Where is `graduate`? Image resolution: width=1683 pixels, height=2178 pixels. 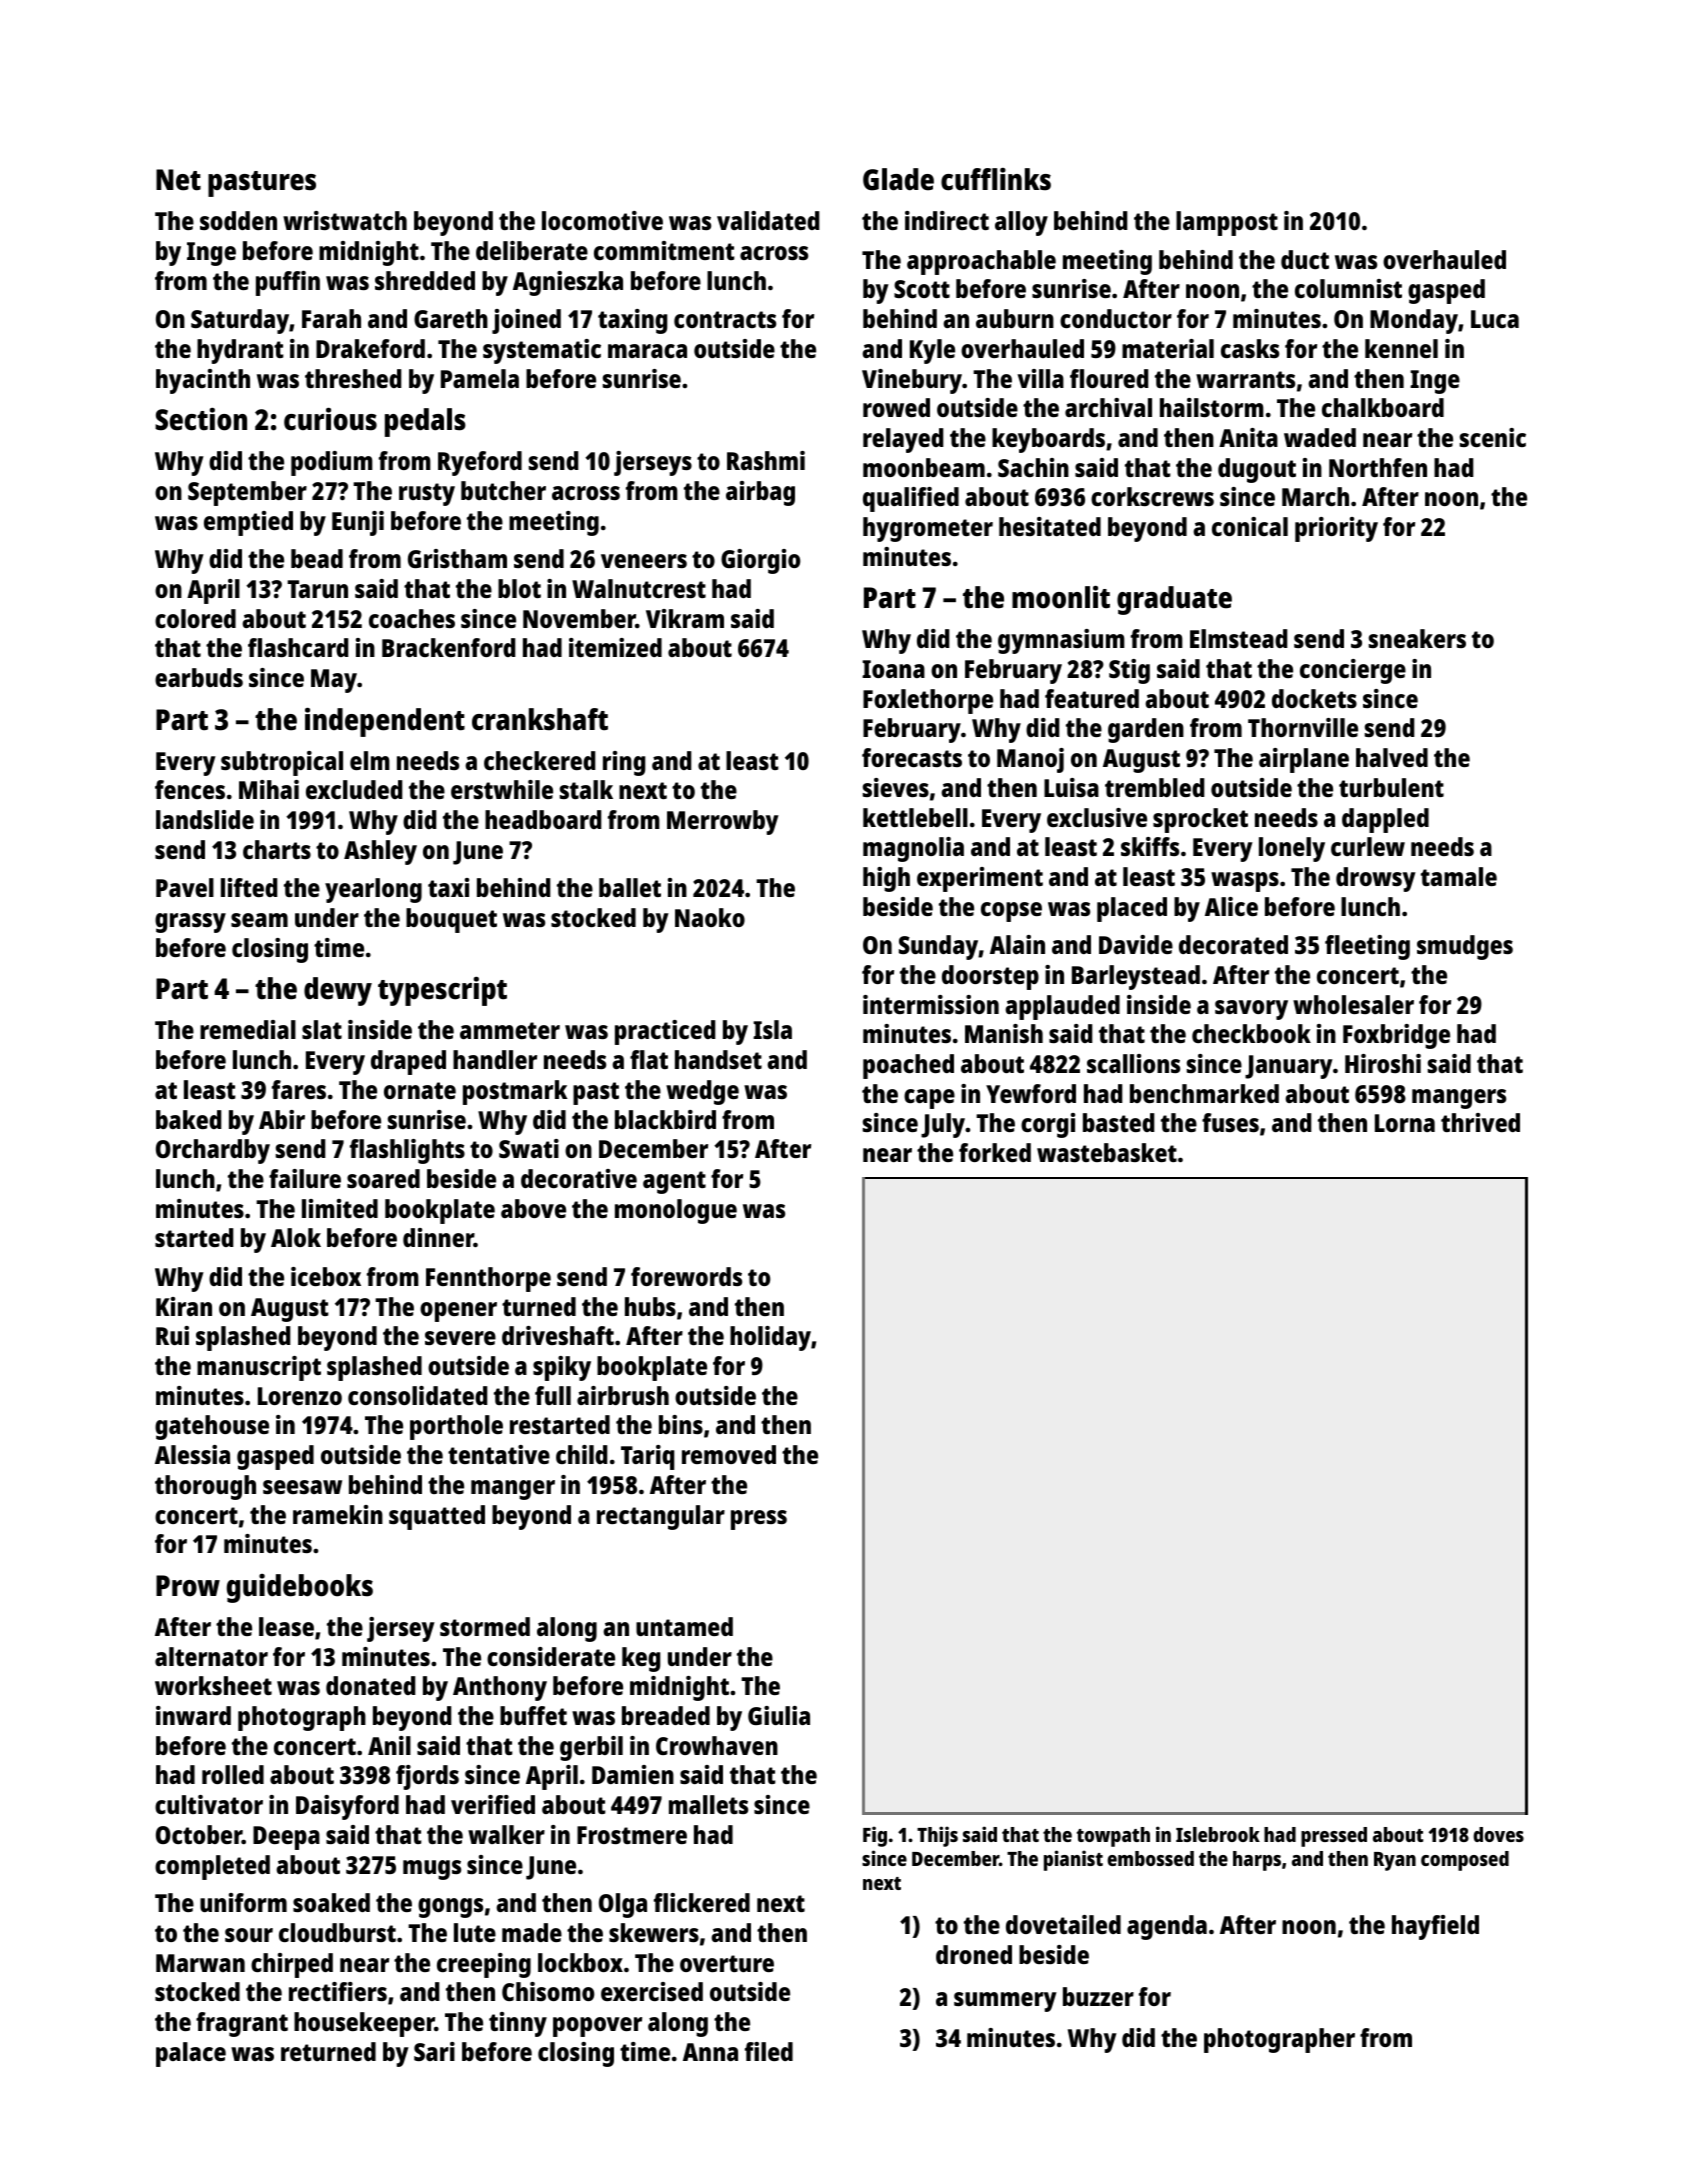 graduate is located at coordinates (1174, 600).
